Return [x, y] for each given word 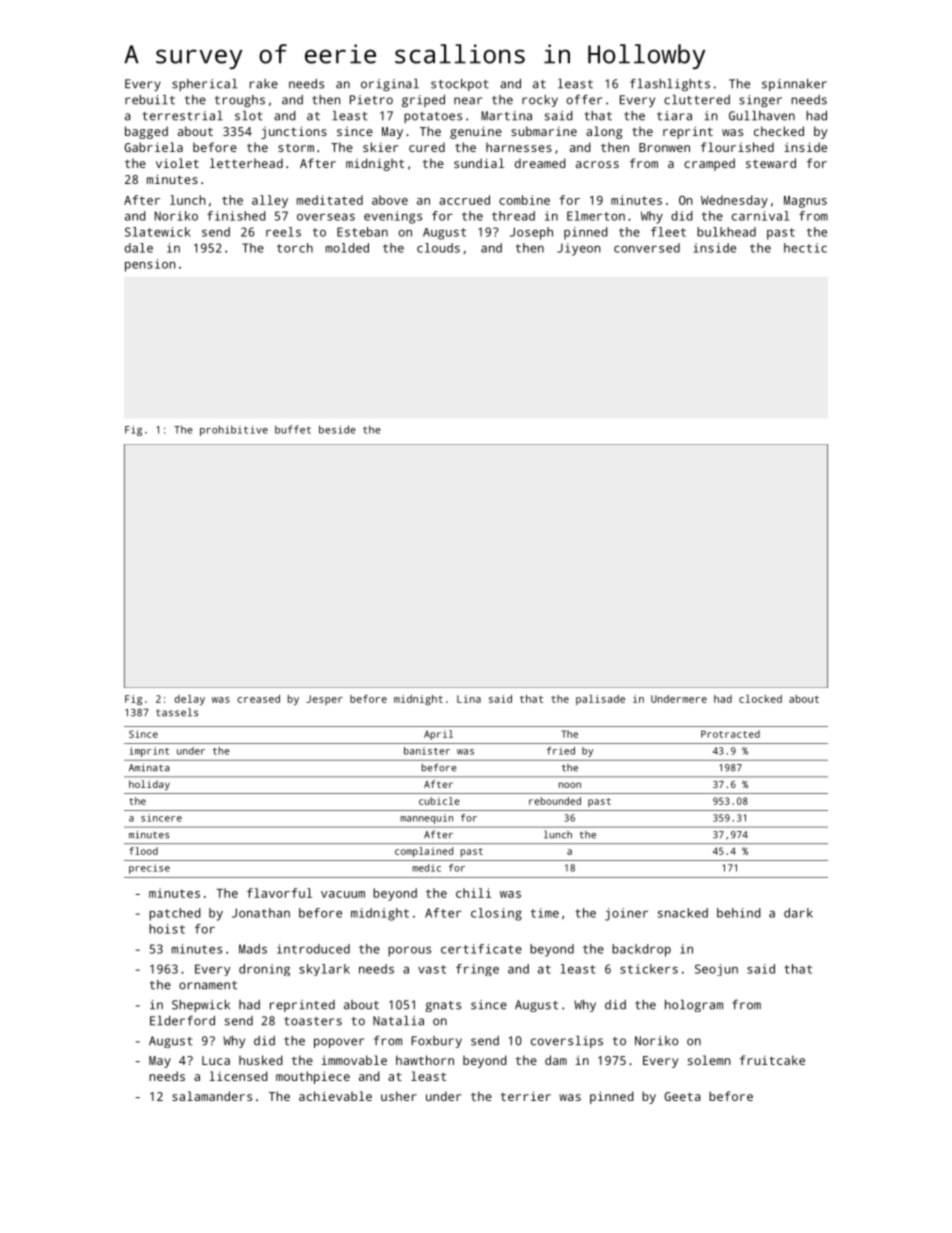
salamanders [212, 1096]
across [597, 164]
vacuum [343, 894]
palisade [600, 700]
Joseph [531, 233]
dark [798, 913]
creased [258, 699]
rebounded [555, 801]
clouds [438, 248]
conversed [647, 248]
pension [150, 265]
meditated [330, 200]
